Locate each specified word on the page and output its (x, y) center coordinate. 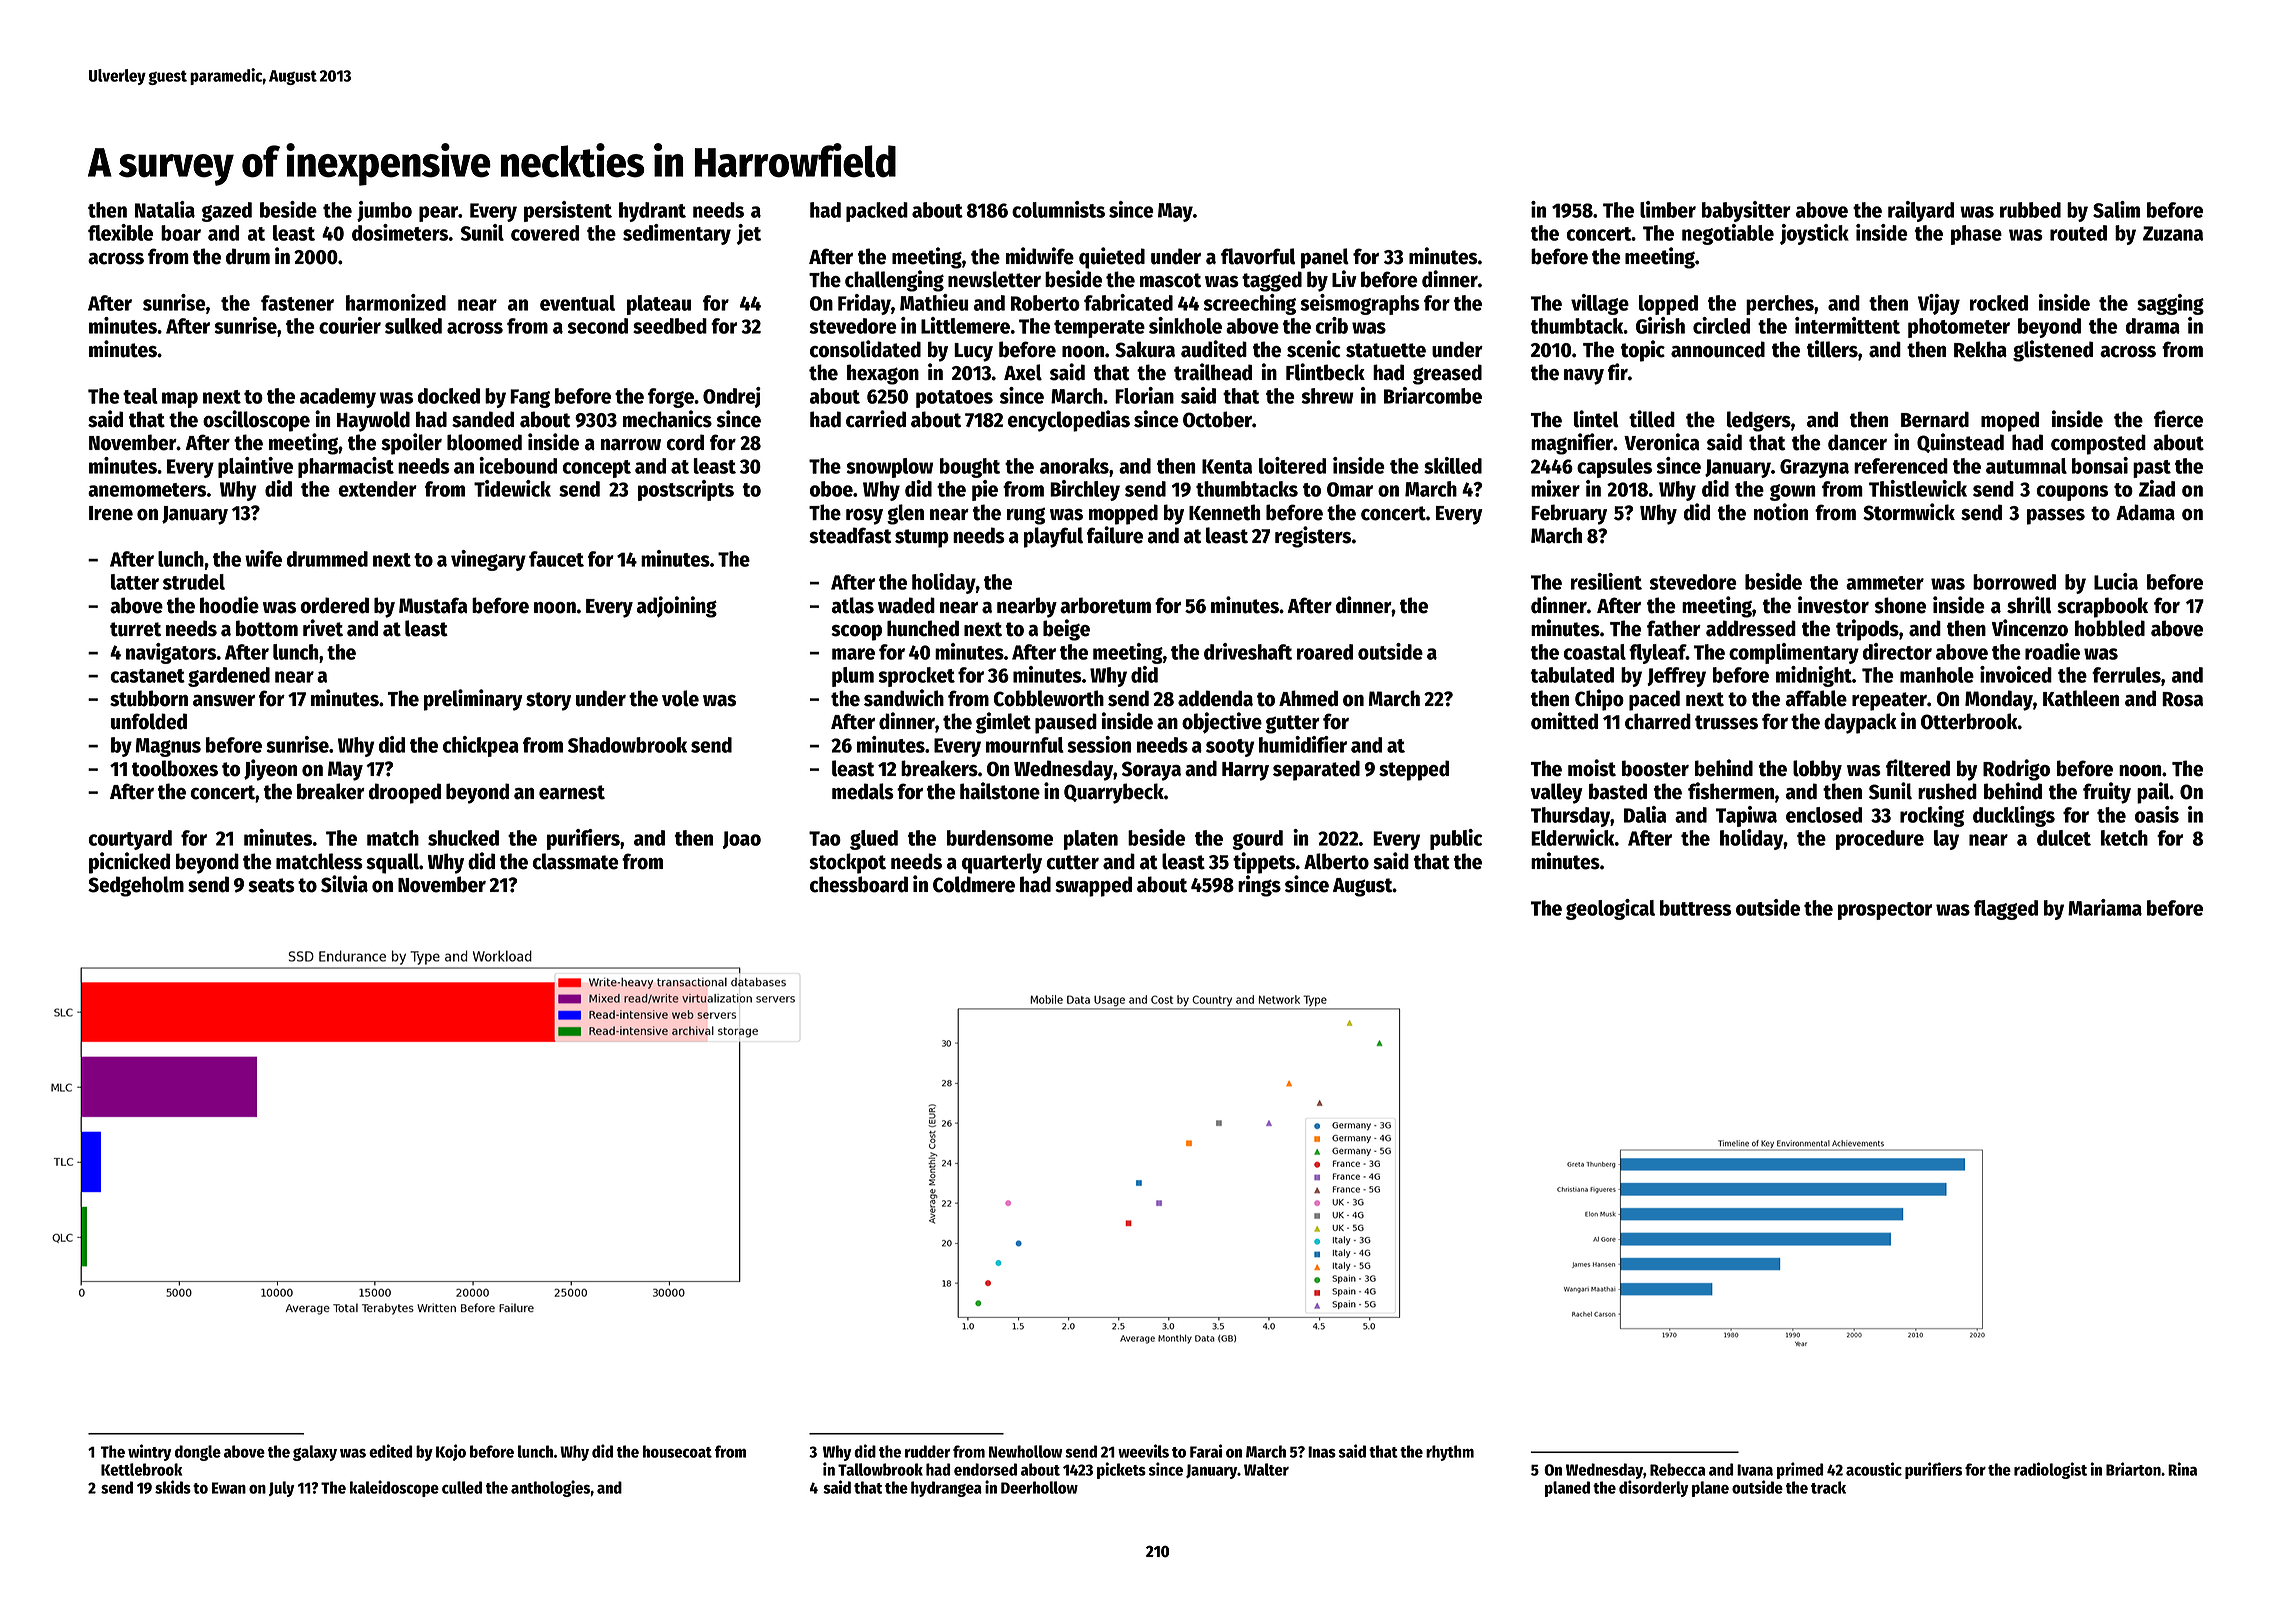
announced (1718, 349)
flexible (120, 232)
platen (1091, 840)
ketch (2124, 838)
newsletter (994, 279)
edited (391, 1451)
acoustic (1874, 1469)
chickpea (481, 746)
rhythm (1450, 1453)
